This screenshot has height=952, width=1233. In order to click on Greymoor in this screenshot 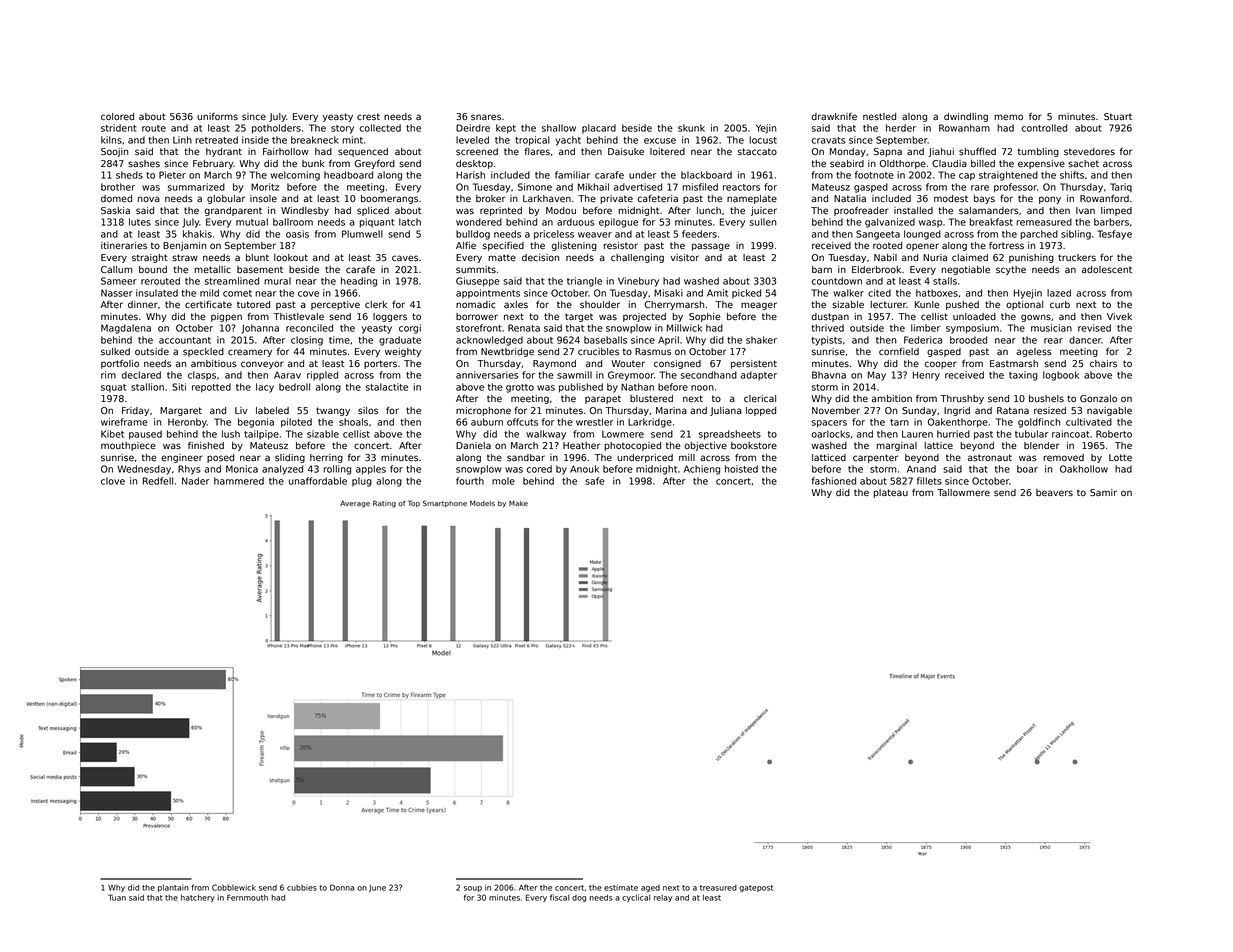, I will do `click(631, 376)`.
